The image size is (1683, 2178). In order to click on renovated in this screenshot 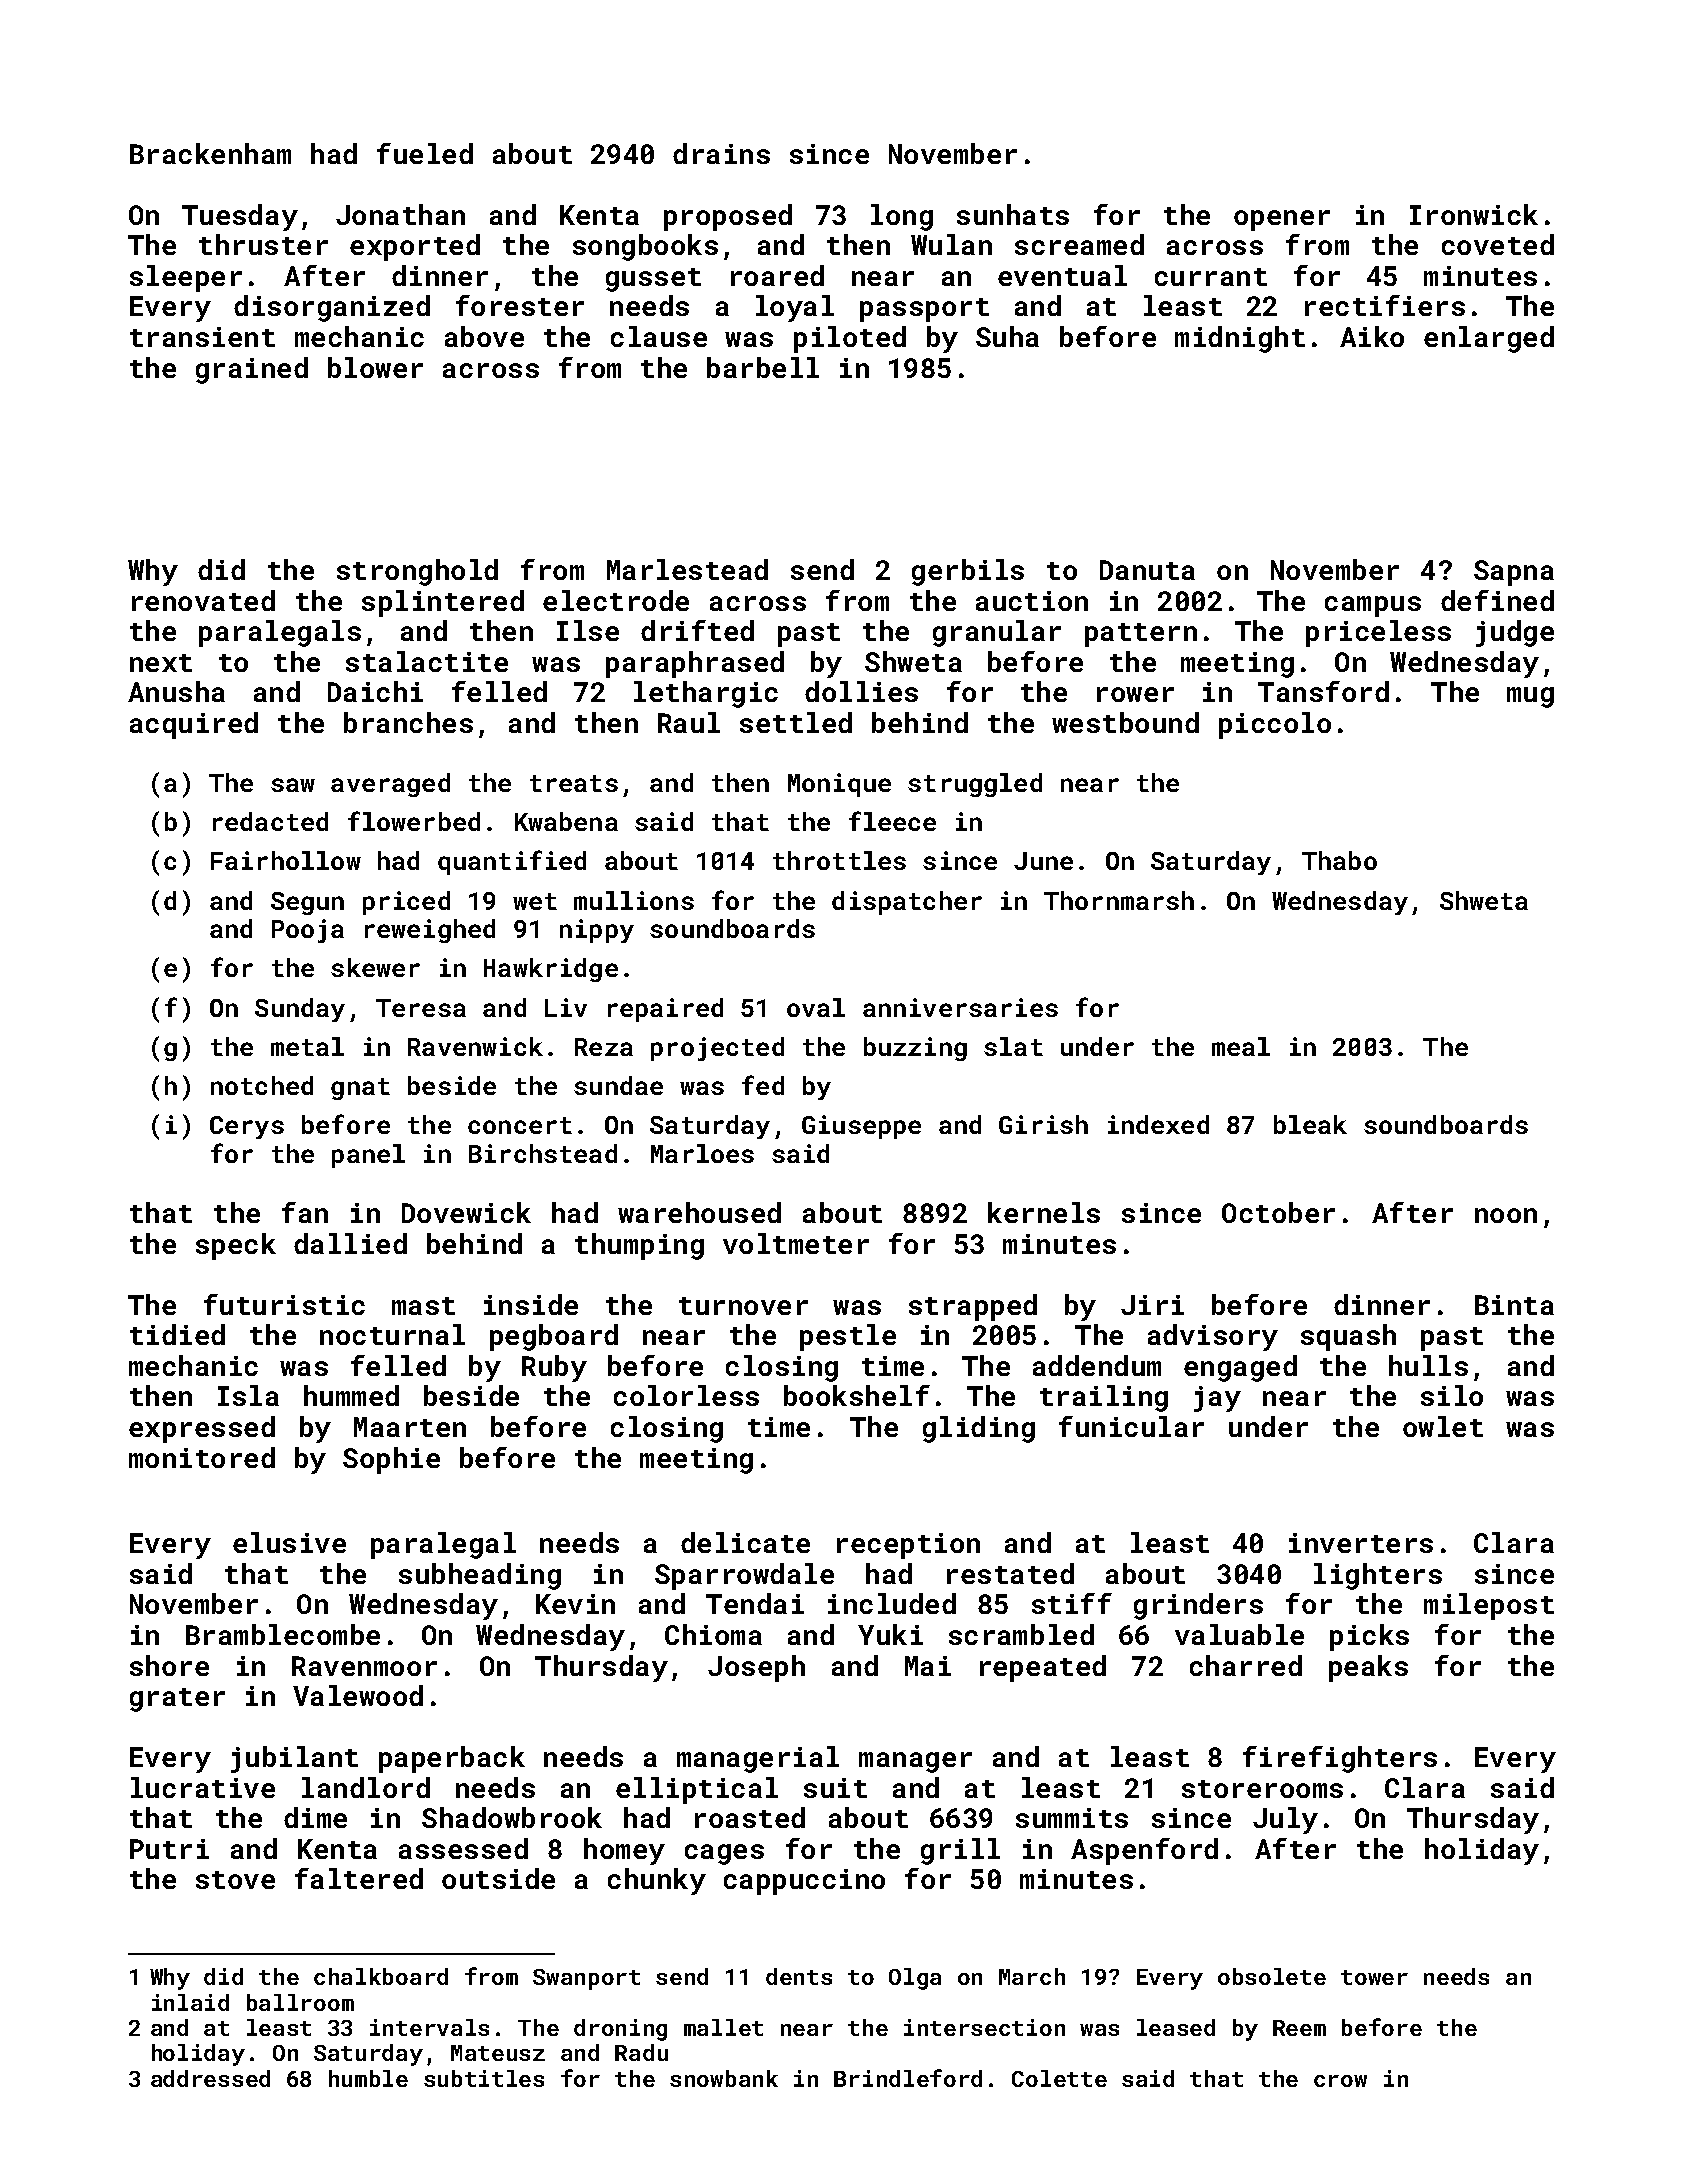, I will do `click(203, 600)`.
